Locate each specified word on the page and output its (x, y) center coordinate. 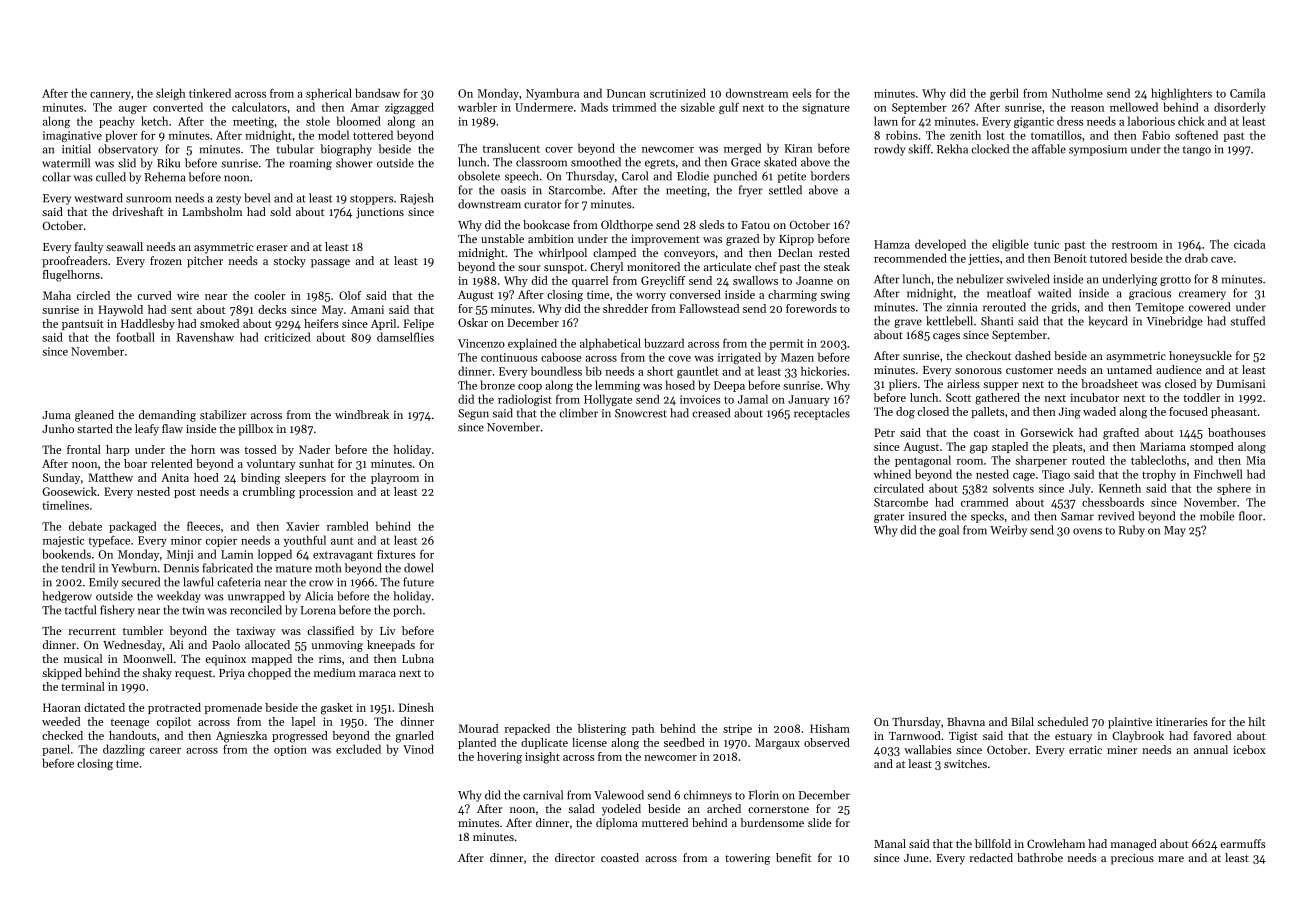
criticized (287, 337)
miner (1122, 750)
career (165, 751)
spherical (329, 94)
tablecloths (1158, 460)
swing (835, 296)
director (575, 857)
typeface (109, 541)
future (418, 582)
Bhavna (966, 721)
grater (889, 518)
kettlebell (949, 321)
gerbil (1004, 94)
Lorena (318, 610)
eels (801, 93)
